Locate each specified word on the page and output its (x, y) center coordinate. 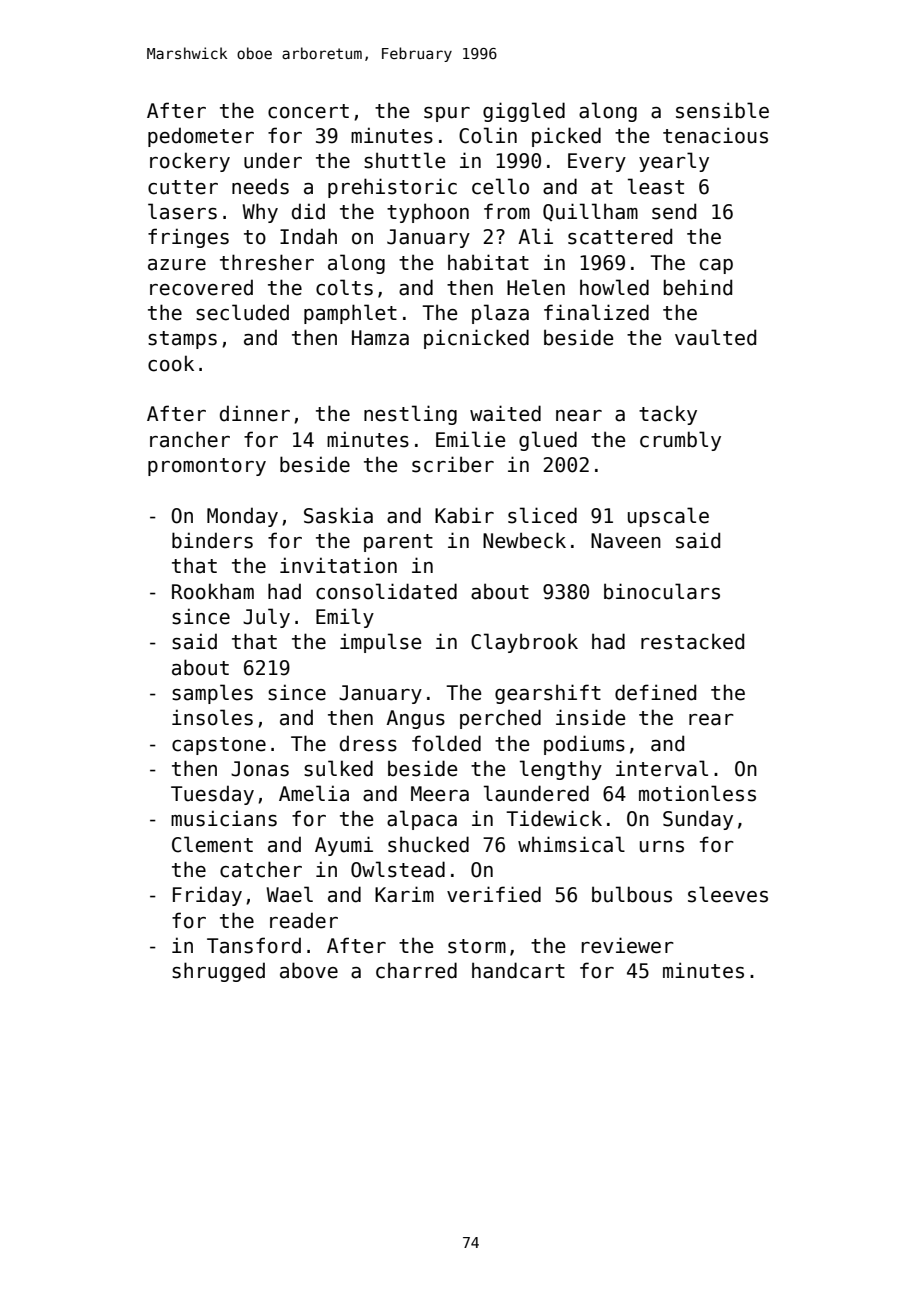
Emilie (470, 439)
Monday (242, 517)
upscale (668, 517)
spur (447, 114)
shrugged (218, 972)
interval (662, 768)
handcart (518, 970)
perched (500, 719)
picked (566, 137)
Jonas (260, 769)
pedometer (201, 137)
